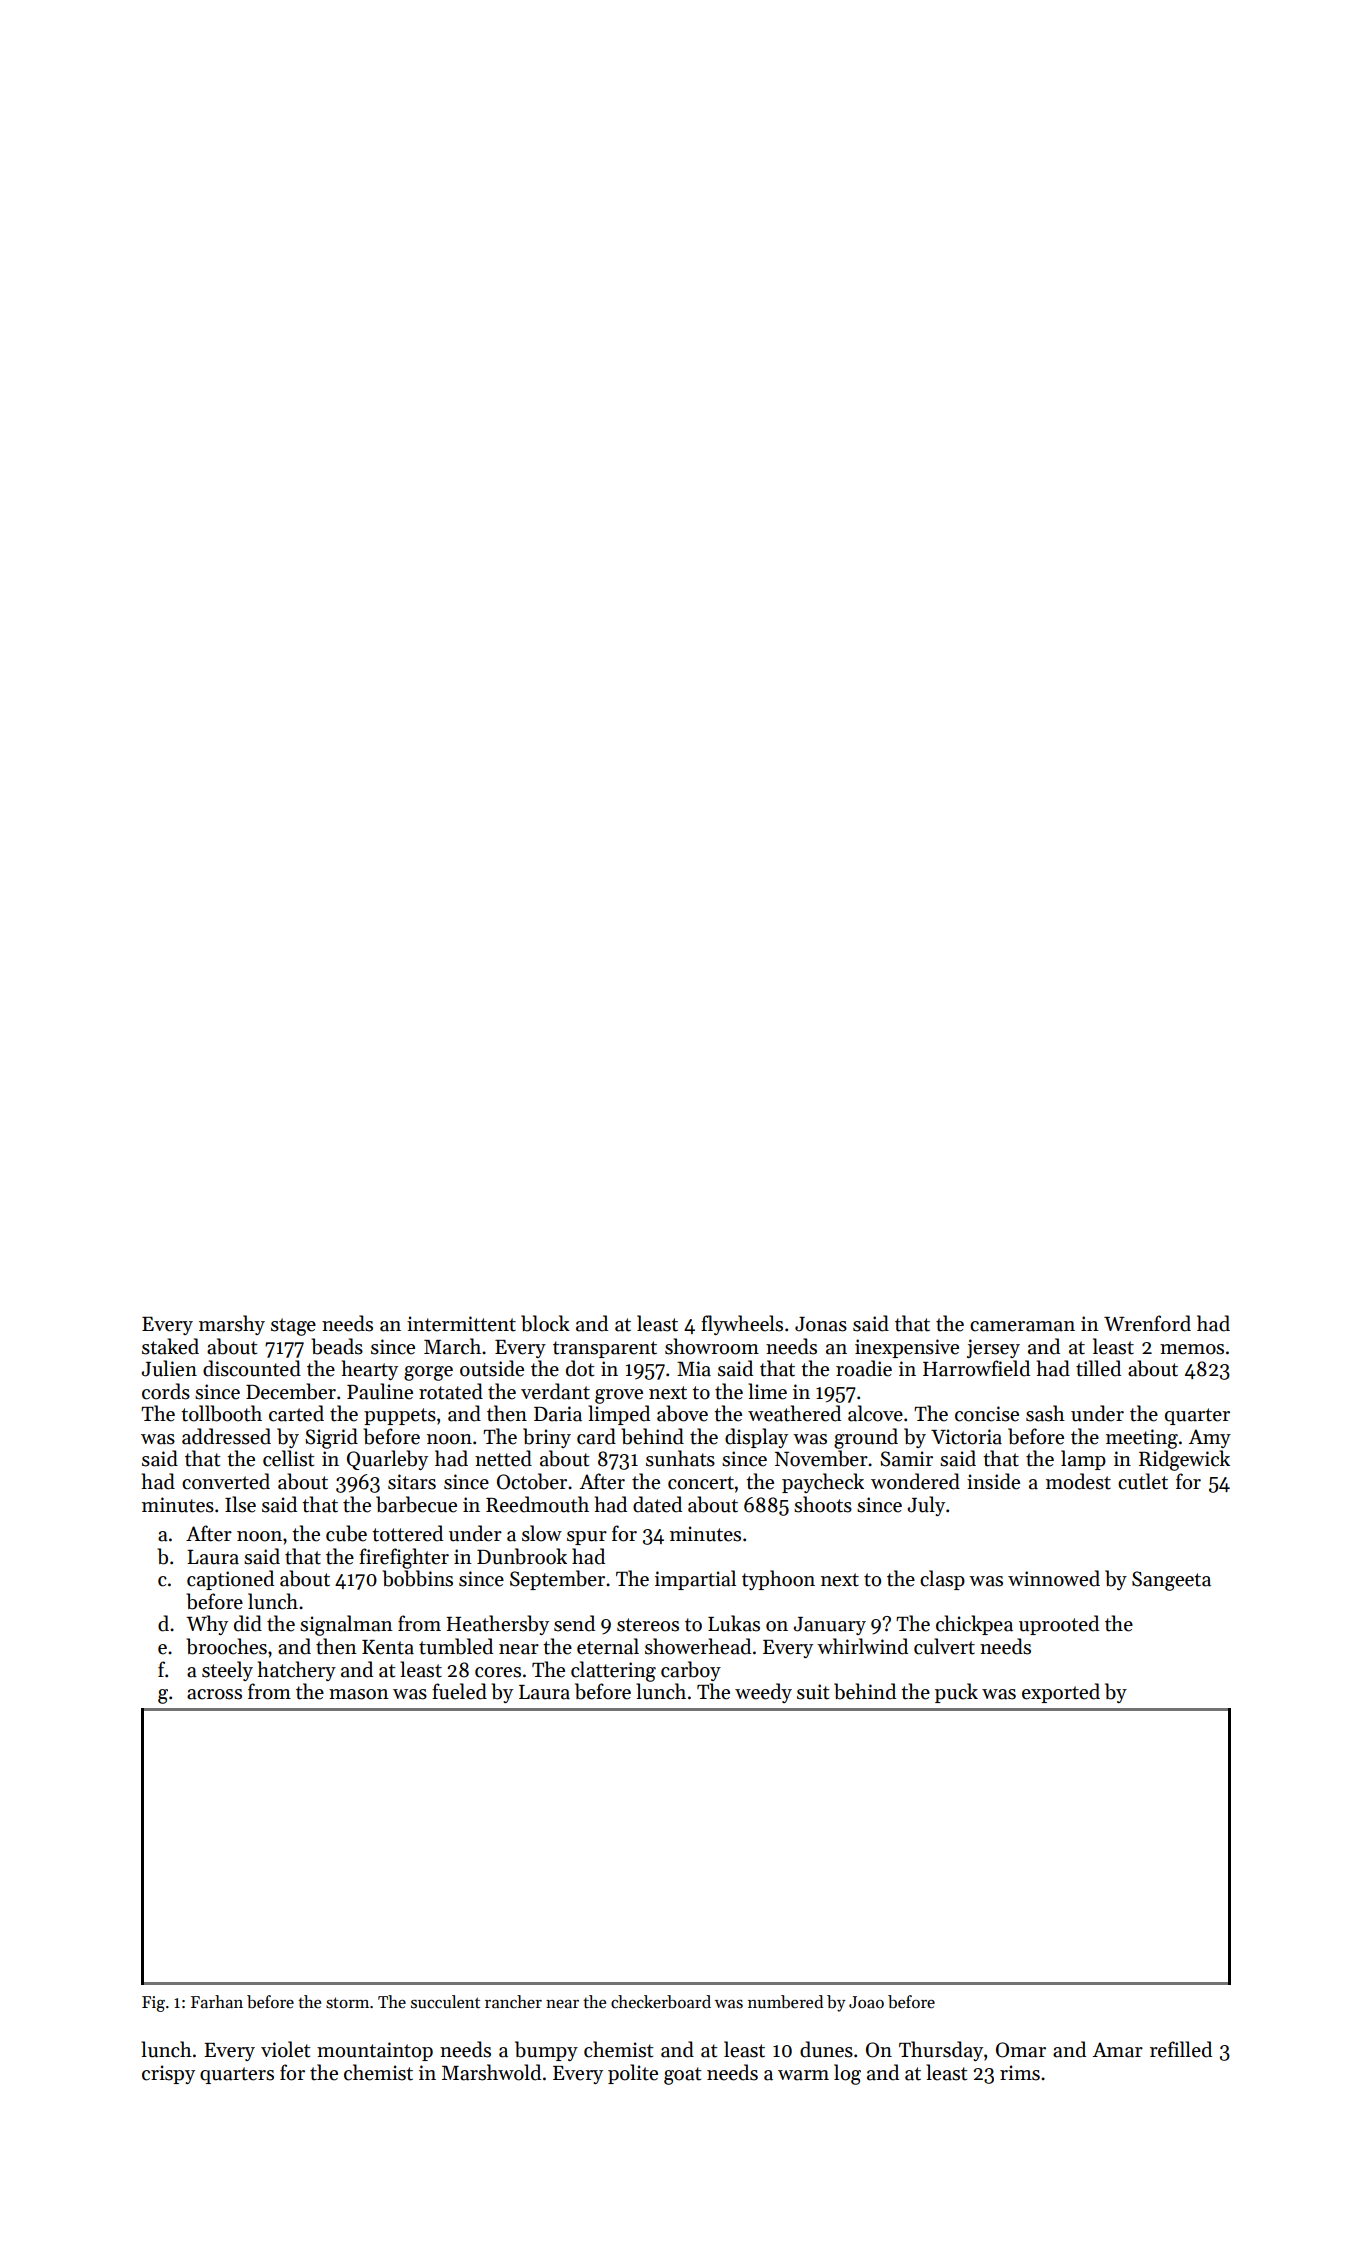 Image resolution: width=1372 pixels, height=2259 pixels. I want to click on briny, so click(547, 1438).
